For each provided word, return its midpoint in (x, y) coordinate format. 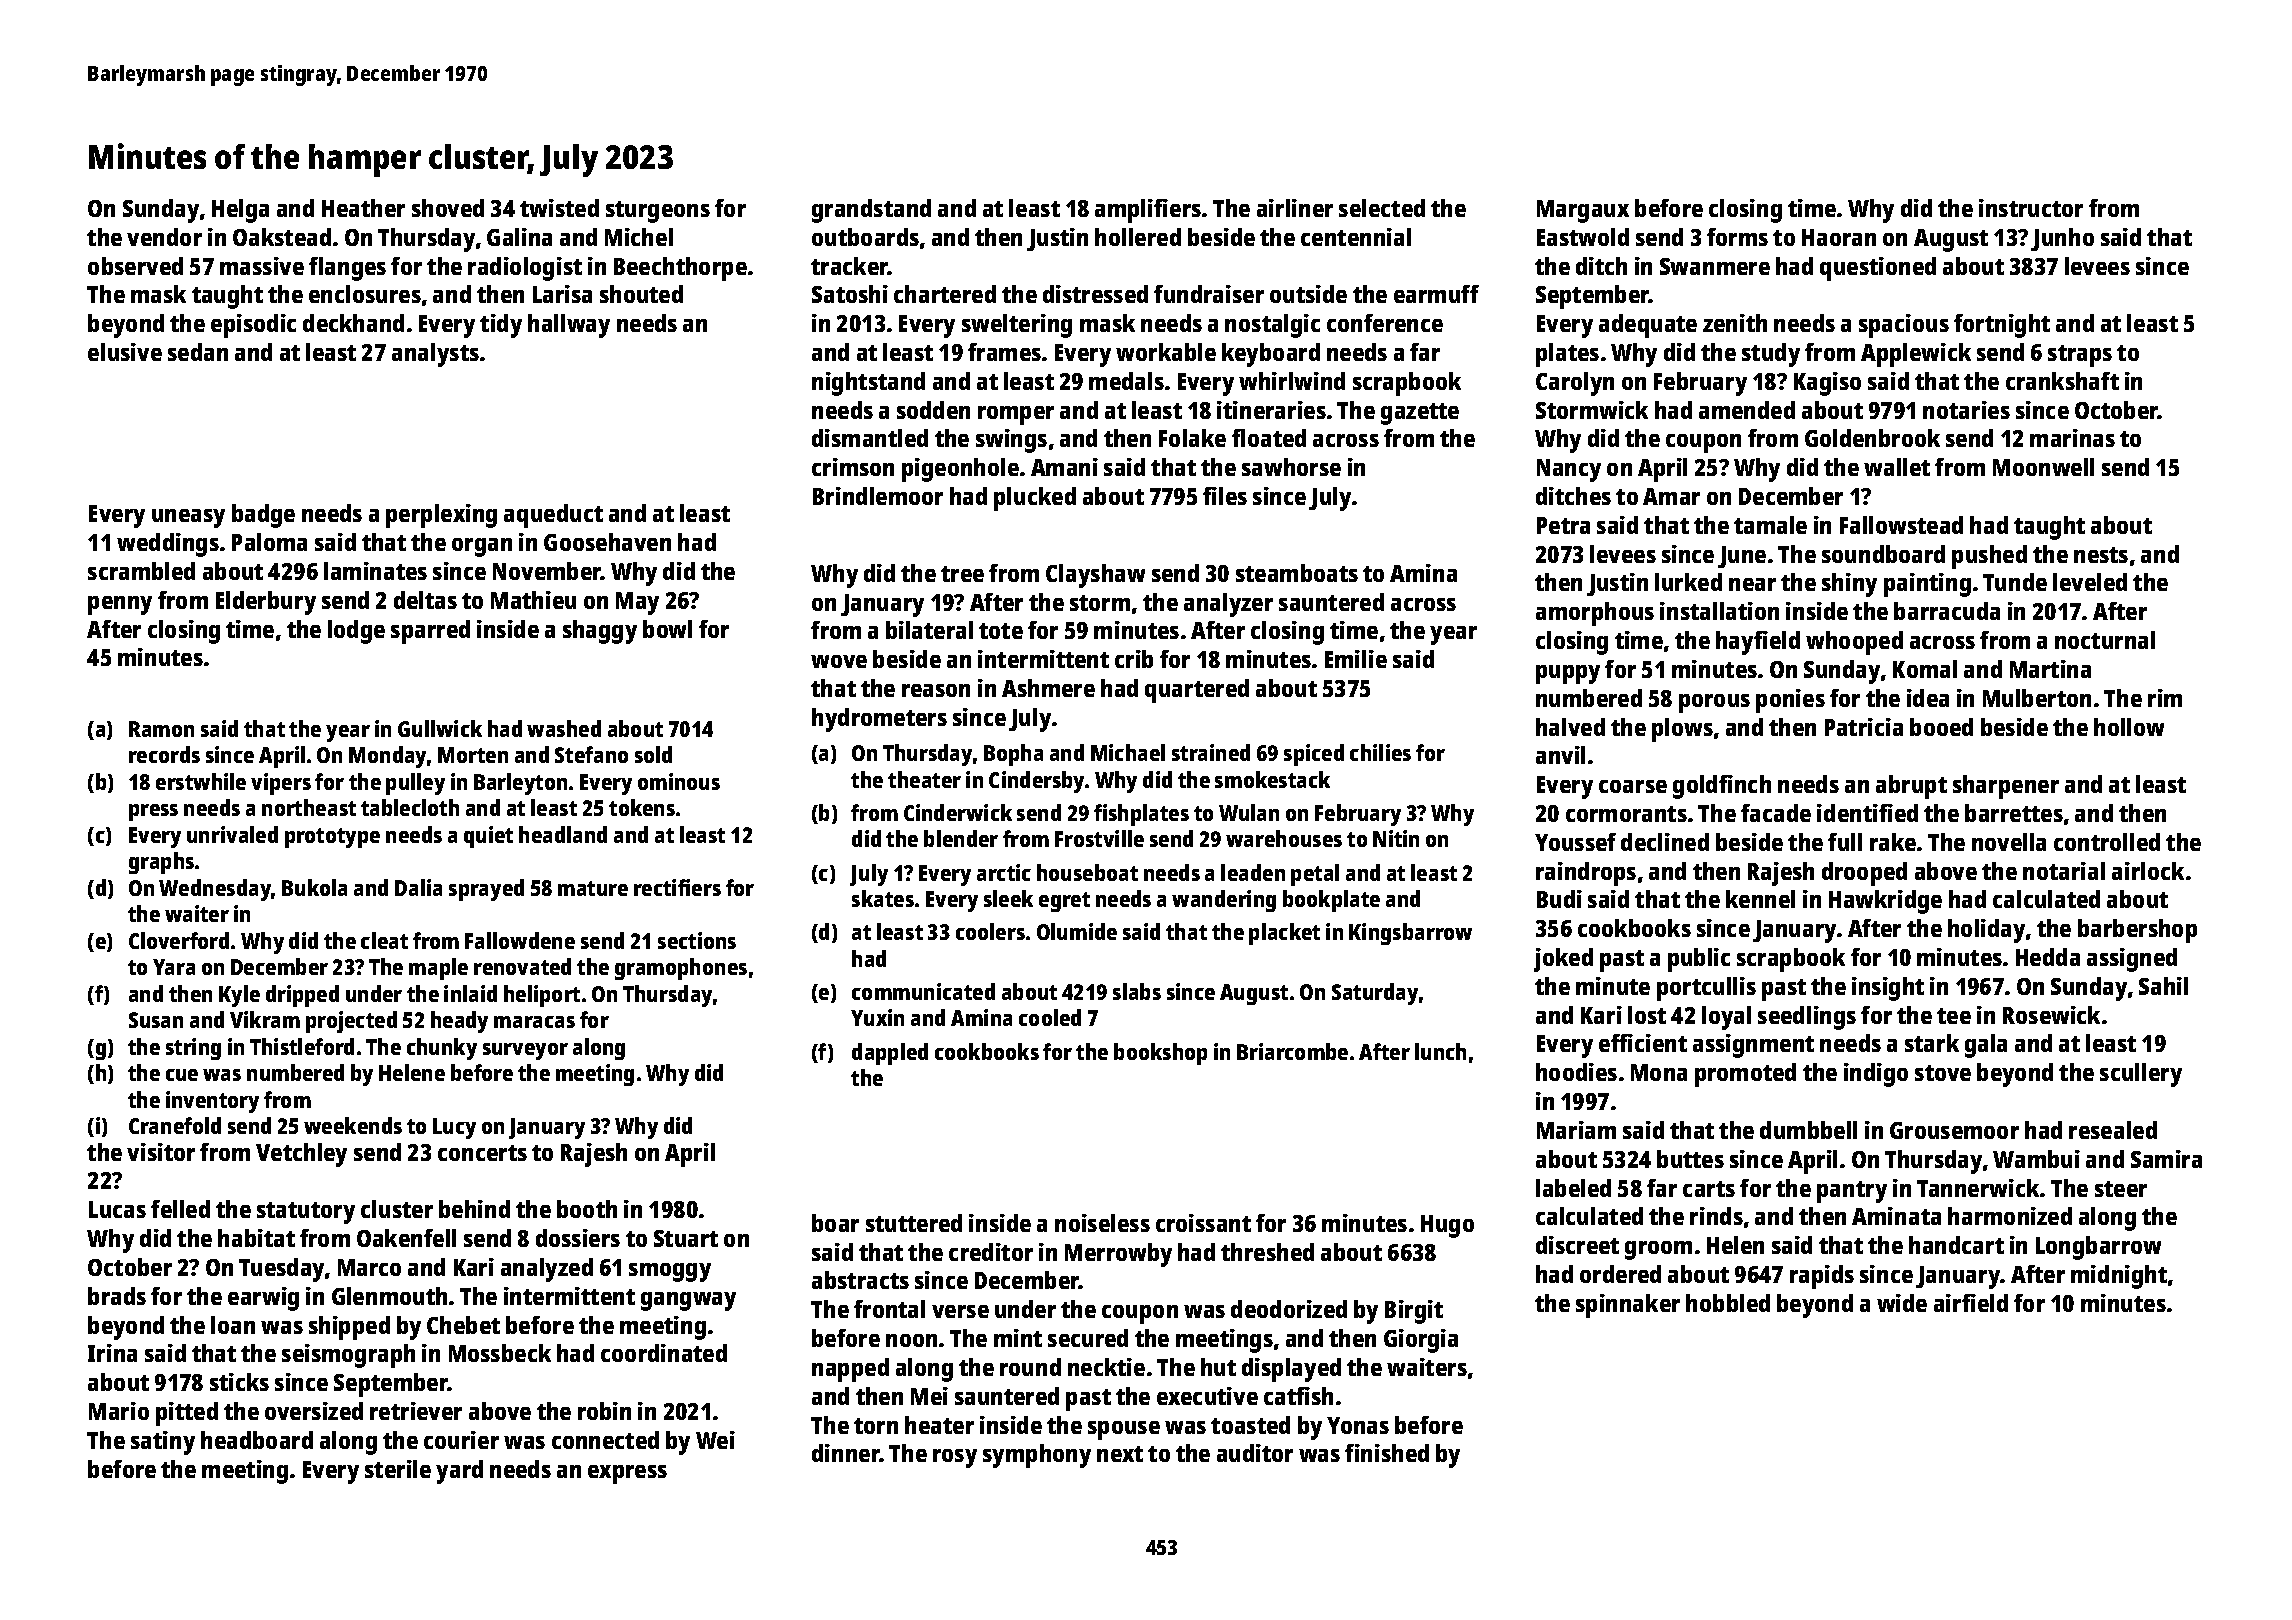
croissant (1203, 1223)
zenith (1735, 323)
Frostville (1099, 838)
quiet (488, 837)
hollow (2129, 727)
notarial (2064, 871)
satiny (163, 1443)
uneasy (188, 518)
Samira (2166, 1159)
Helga (240, 211)
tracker (849, 266)
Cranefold (175, 1125)
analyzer (1228, 605)
